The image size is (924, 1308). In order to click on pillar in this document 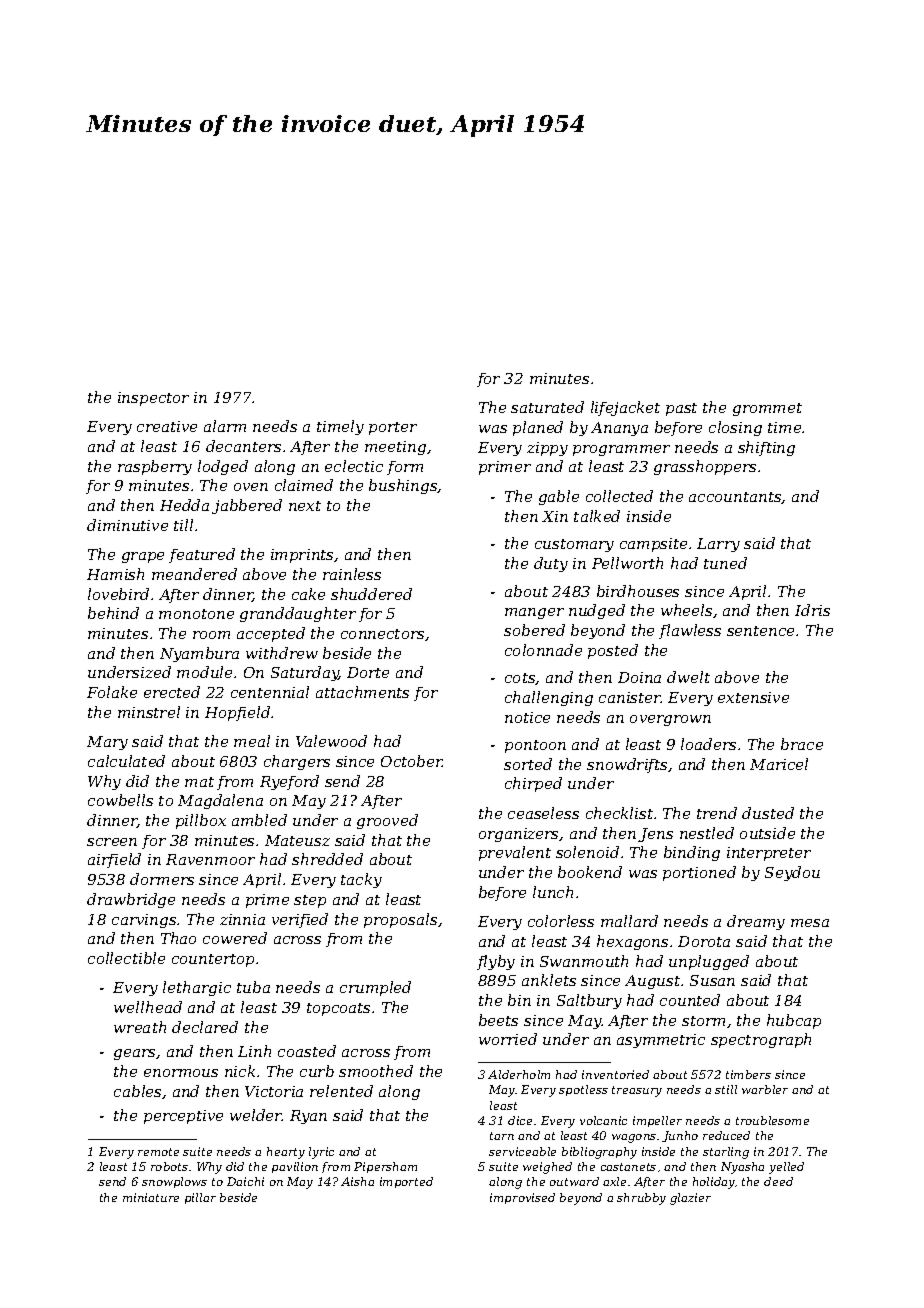, I will do `click(200, 1198)`.
